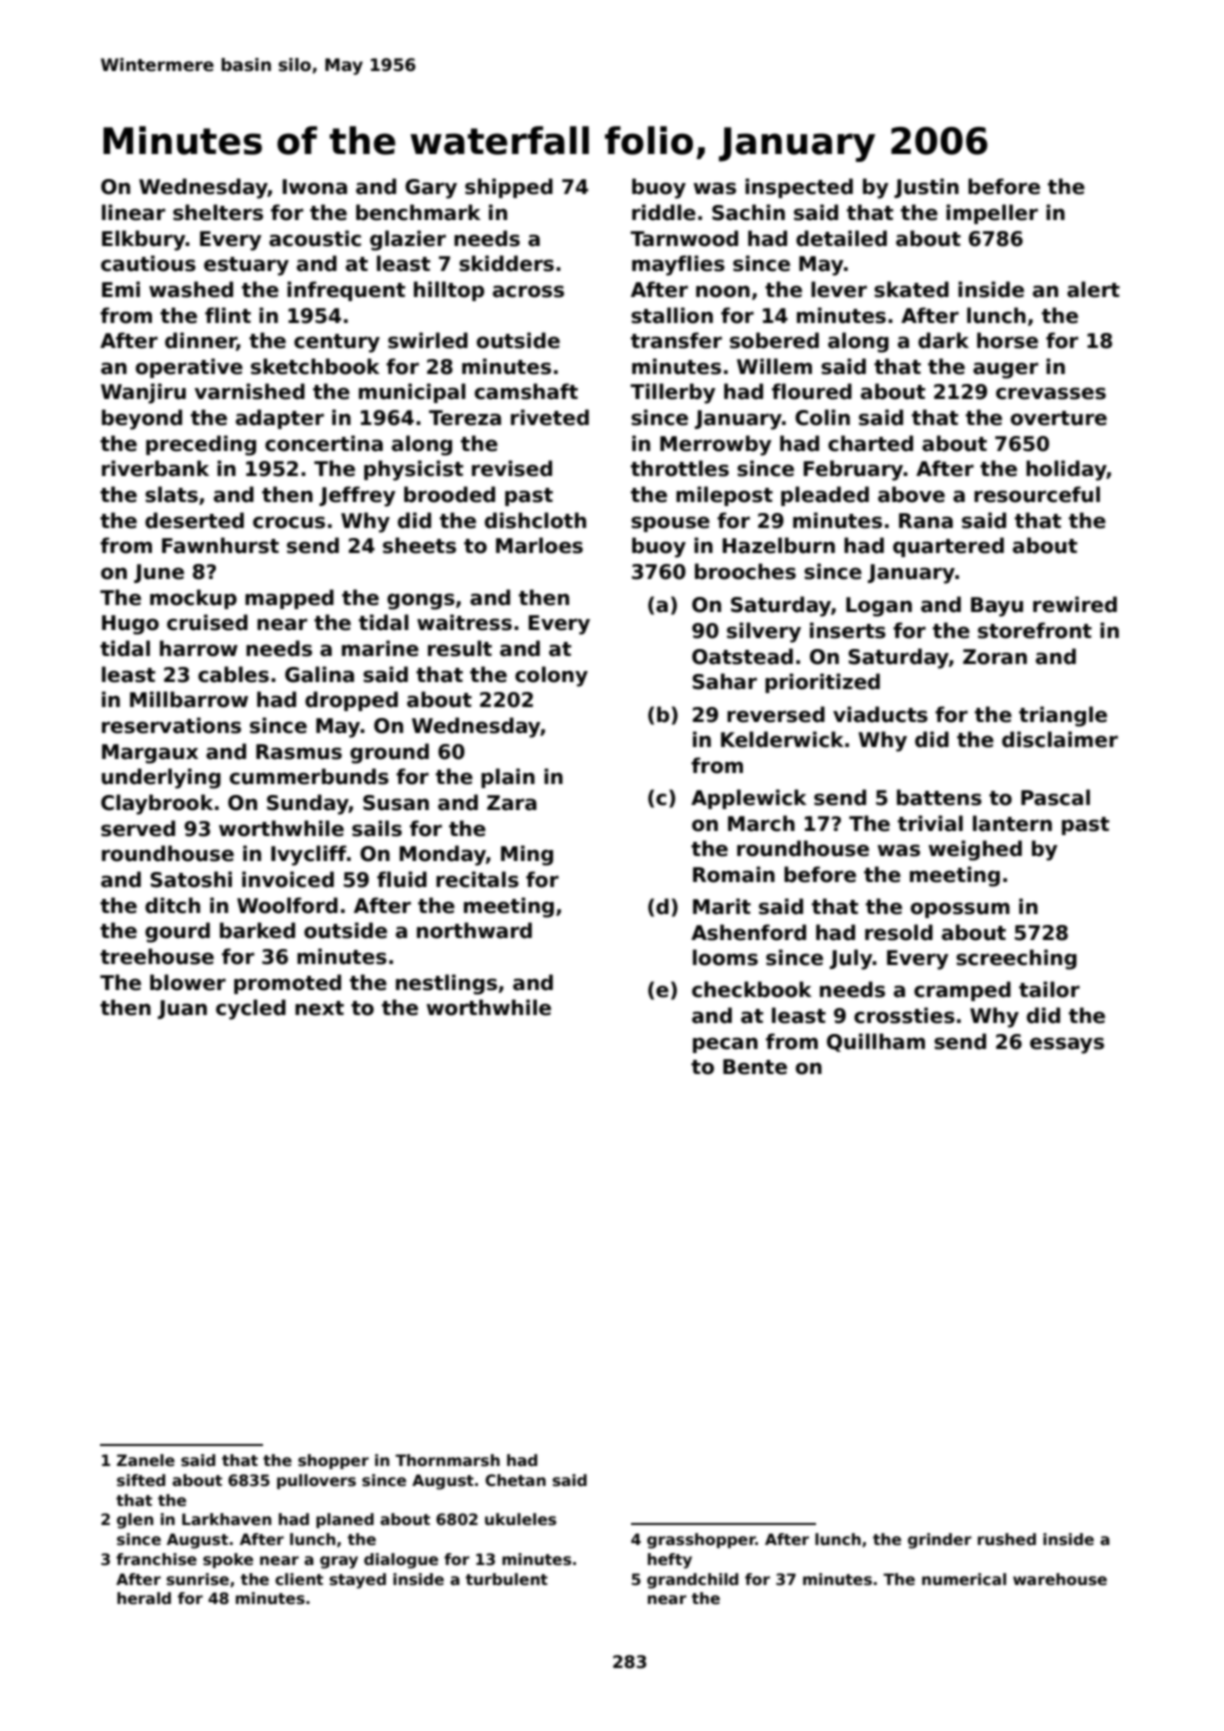  I want to click on herald, so click(144, 1598).
